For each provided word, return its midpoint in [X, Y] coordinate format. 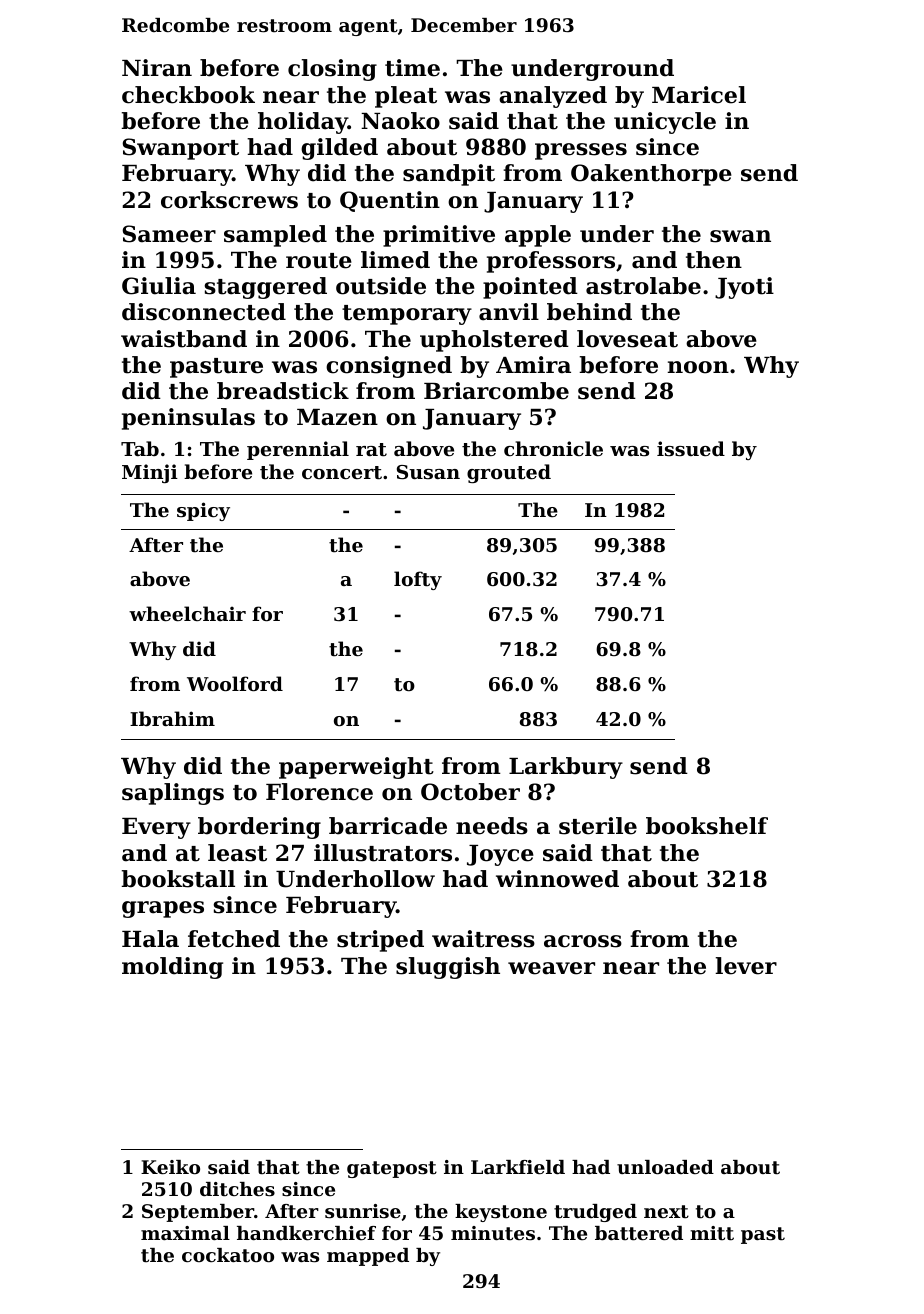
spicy [203, 511]
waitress [483, 939]
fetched [234, 939]
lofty [418, 580]
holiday [303, 123]
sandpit [449, 175]
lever [746, 966]
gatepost [392, 1169]
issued [691, 448]
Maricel [699, 95]
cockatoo [228, 1255]
